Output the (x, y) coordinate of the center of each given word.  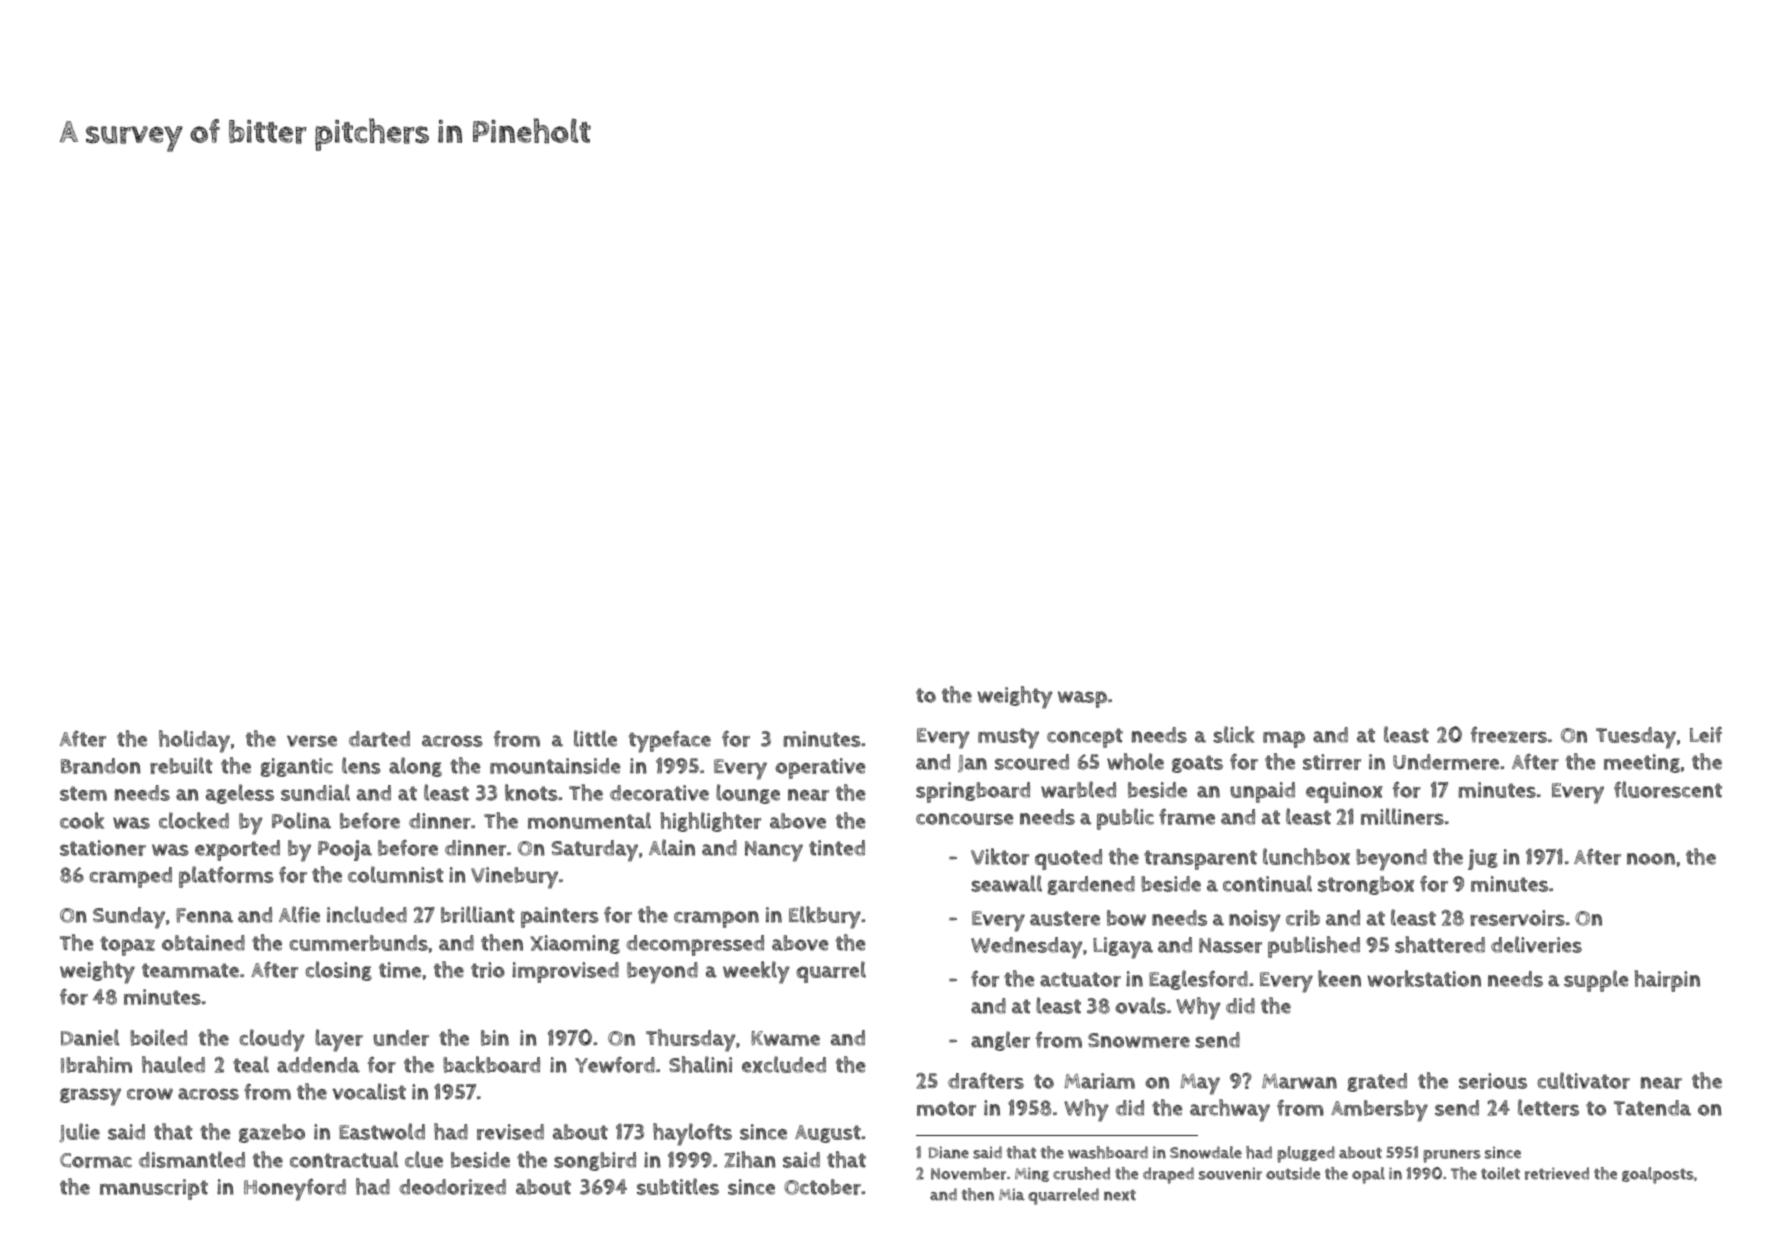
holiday (194, 741)
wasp (1082, 699)
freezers (1508, 734)
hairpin (1667, 981)
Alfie (299, 914)
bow (1126, 918)
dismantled (192, 1159)
